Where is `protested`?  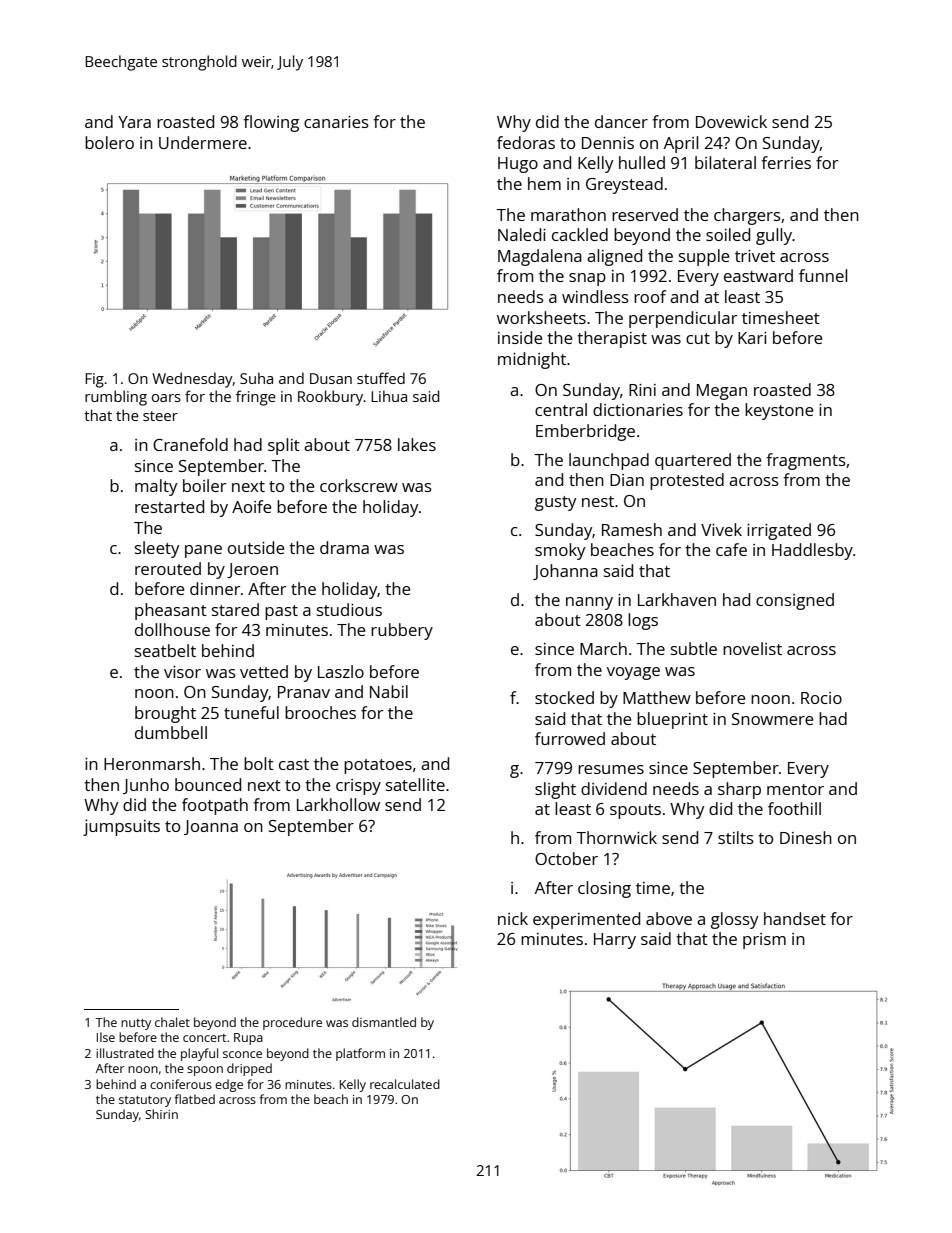 protested is located at coordinates (687, 481).
